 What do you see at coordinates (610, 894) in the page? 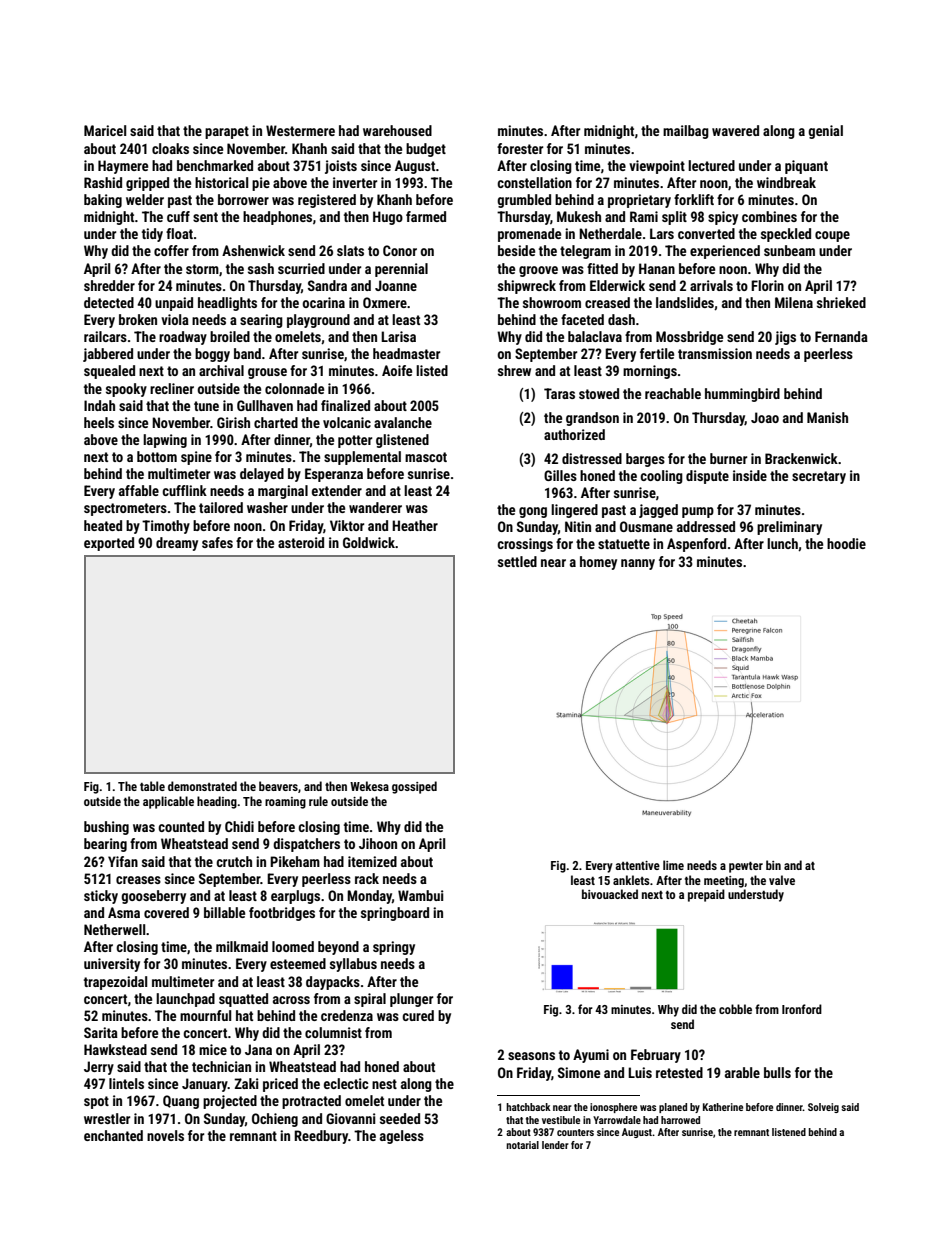
I see `bivouacked` at bounding box center [610, 894].
